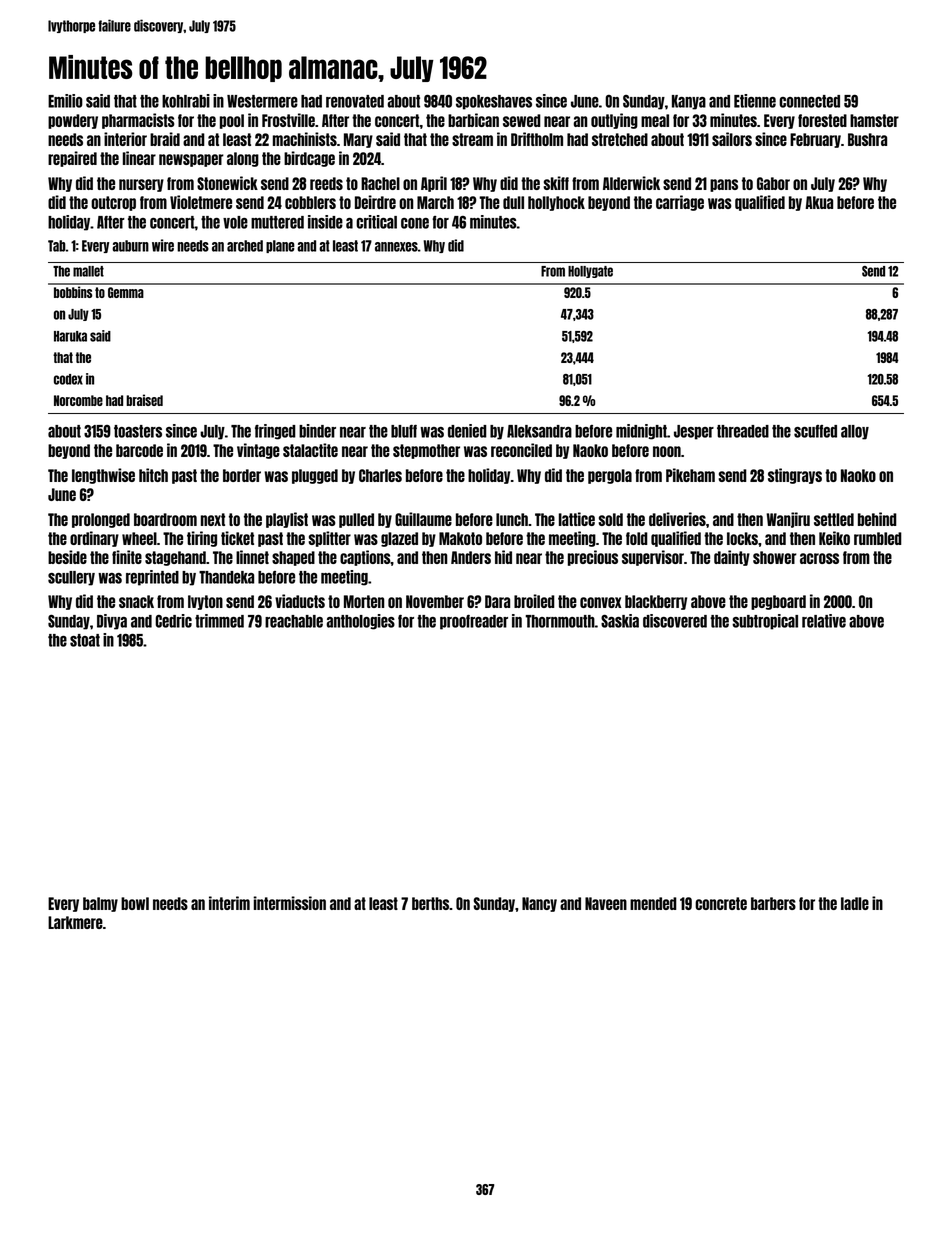 This page has height=1233, width=952. Describe the element at coordinates (867, 139) in the page. I see `Bushra` at that location.
